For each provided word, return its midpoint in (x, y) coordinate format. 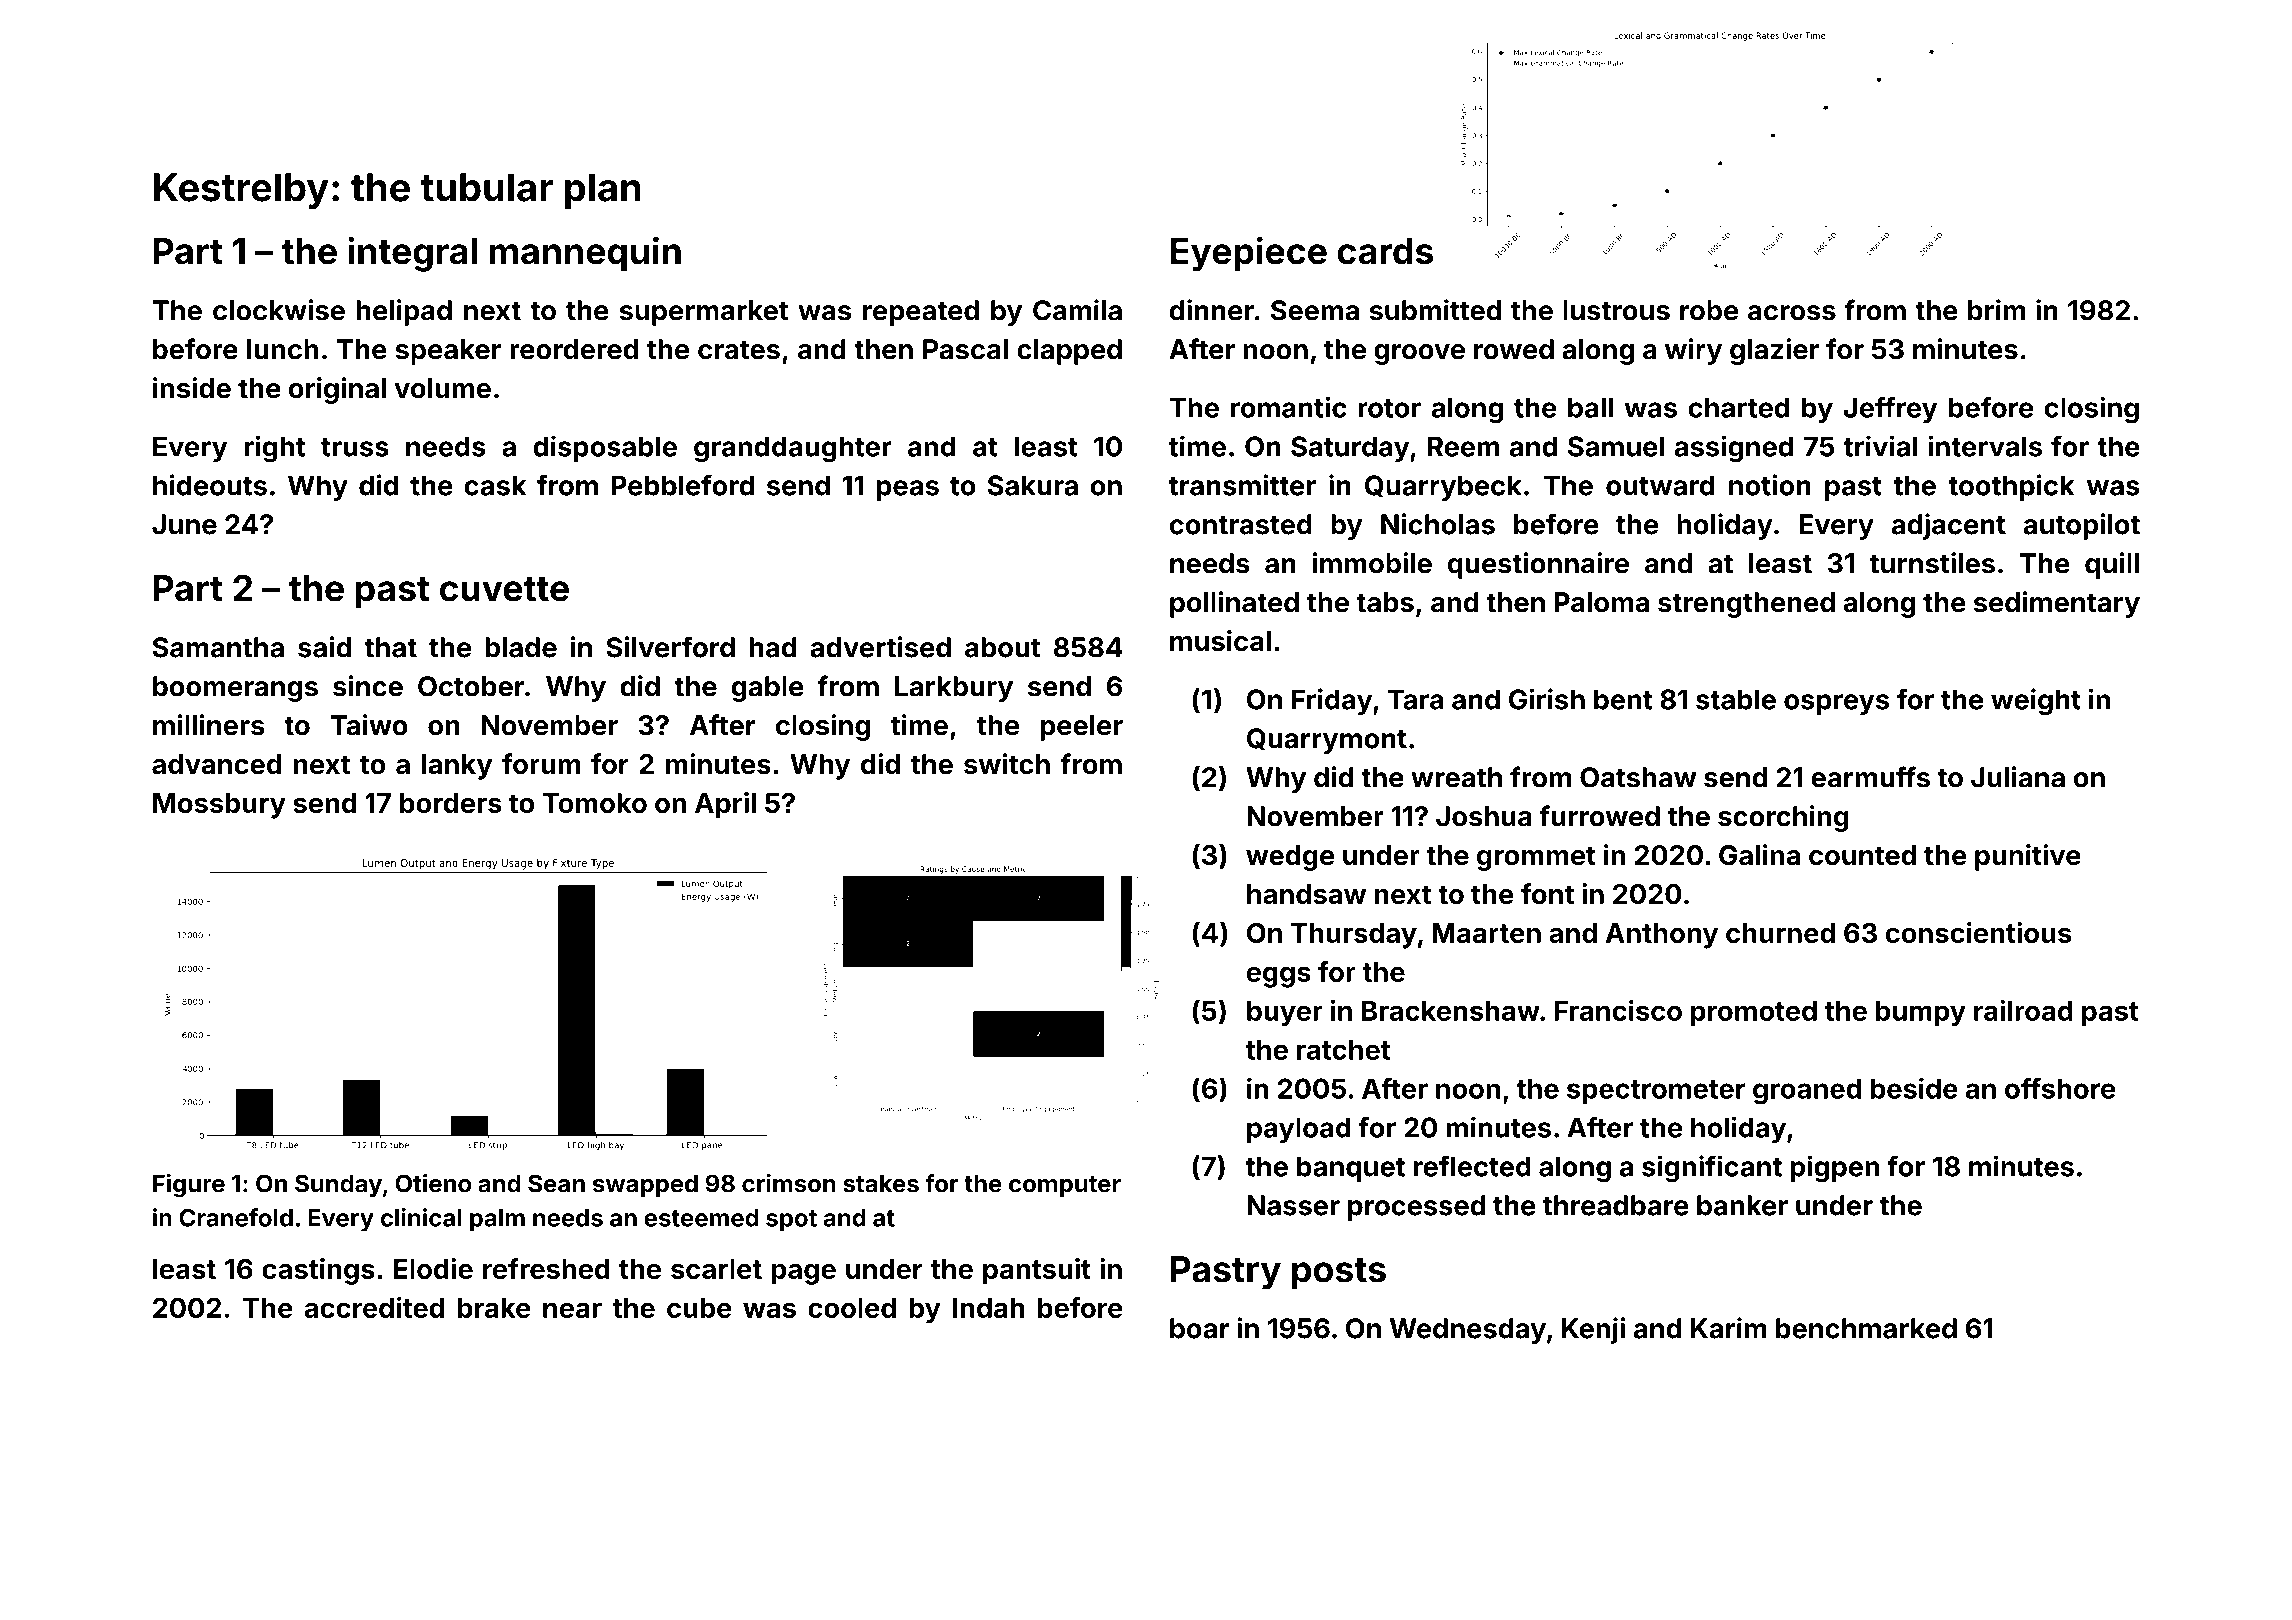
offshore (2060, 1088)
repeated (921, 313)
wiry (1693, 351)
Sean (556, 1183)
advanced (216, 764)
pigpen (1834, 1168)
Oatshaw (1638, 777)
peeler (1082, 728)
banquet (1351, 1169)
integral (412, 254)
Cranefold (236, 1217)
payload (1299, 1130)
